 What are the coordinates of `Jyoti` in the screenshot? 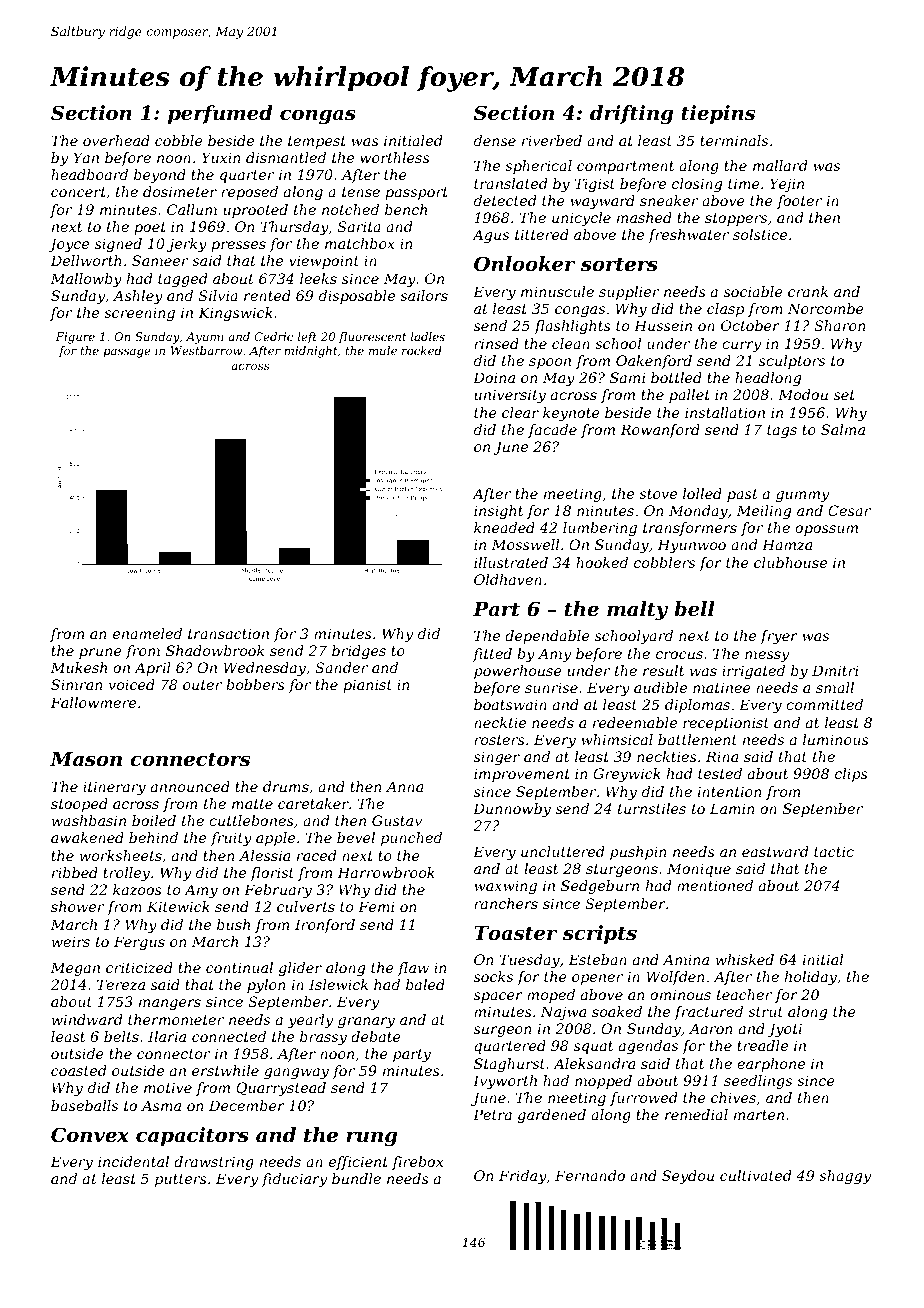 It's located at (784, 1030).
